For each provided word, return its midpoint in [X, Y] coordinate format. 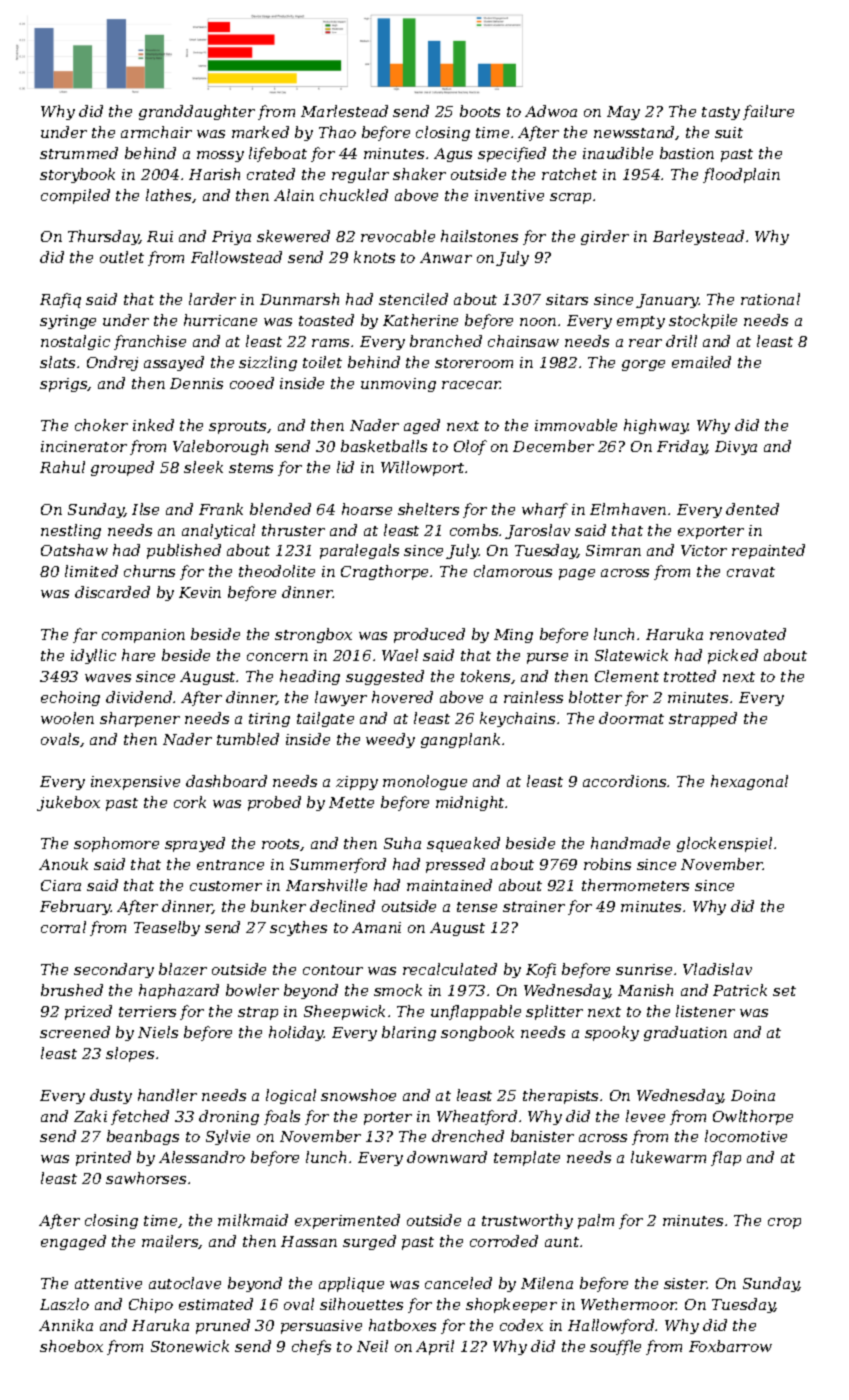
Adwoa [551, 111]
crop [784, 1223]
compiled [75, 196]
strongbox [313, 635]
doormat [631, 718]
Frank [221, 509]
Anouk [63, 864]
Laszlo [64, 1304]
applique [351, 1284]
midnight [471, 803]
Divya [736, 448]
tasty [721, 113]
